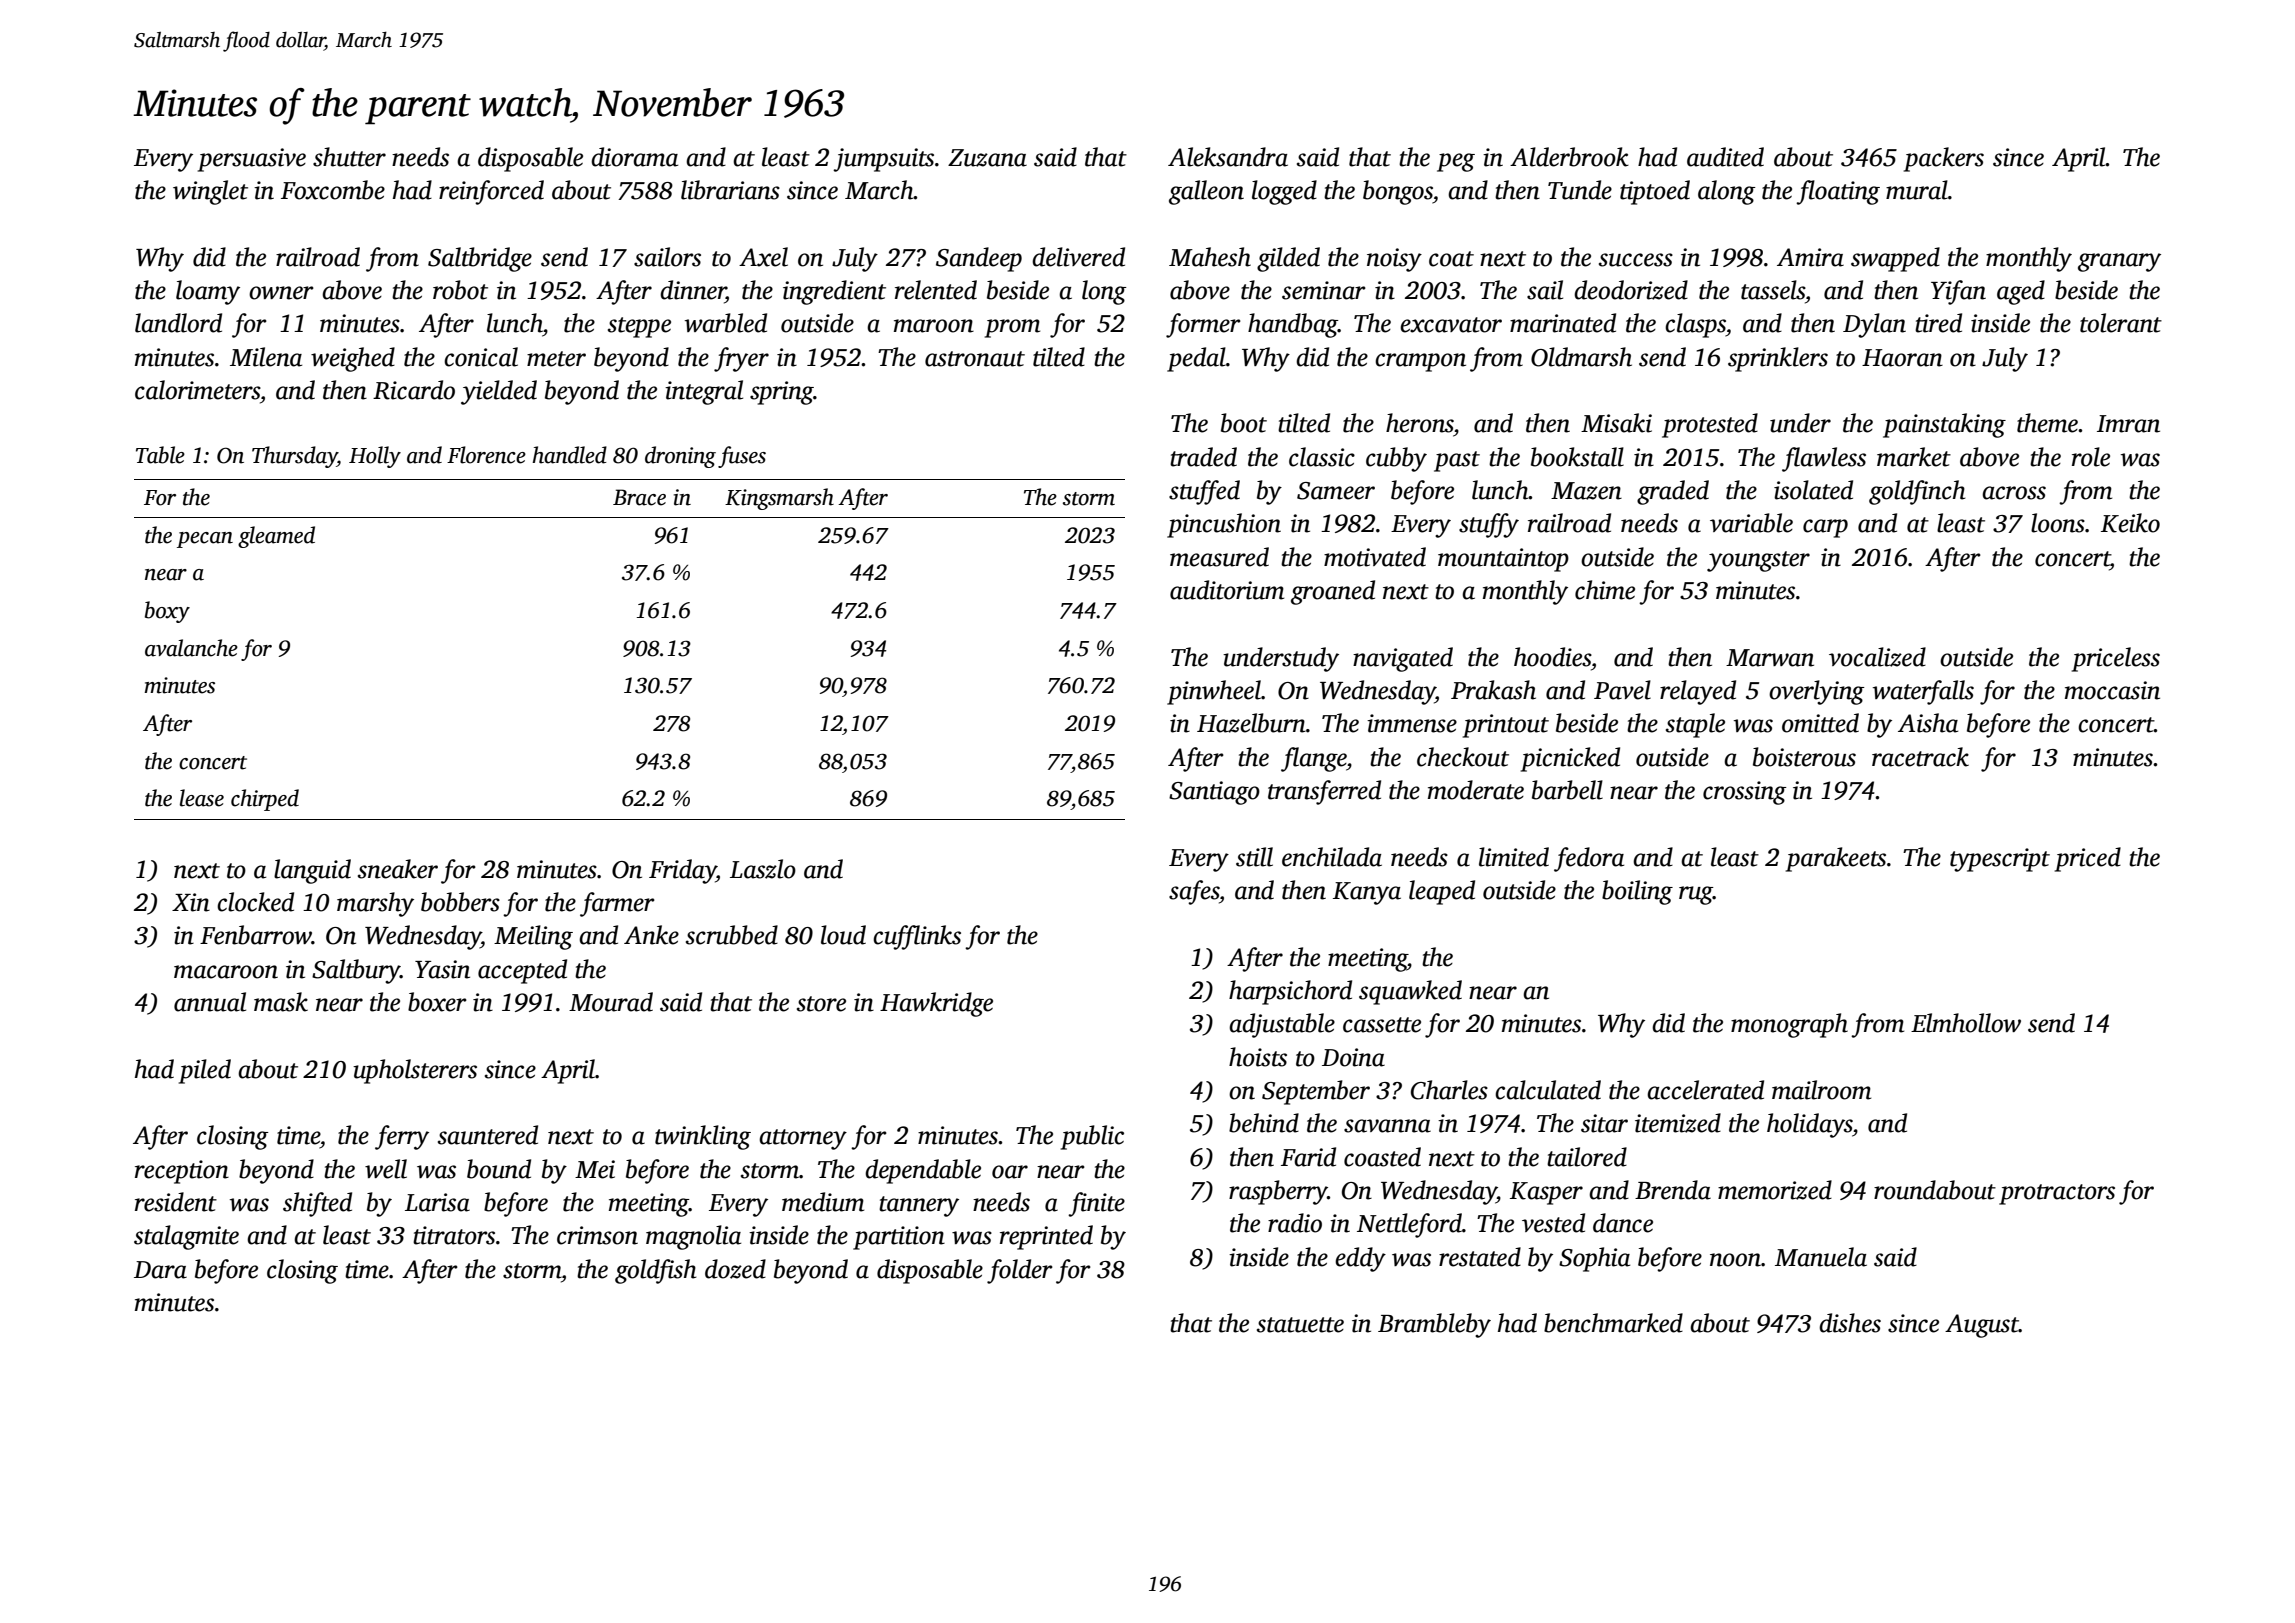 This screenshot has height=1623, width=2295. I want to click on chime, so click(1605, 590).
